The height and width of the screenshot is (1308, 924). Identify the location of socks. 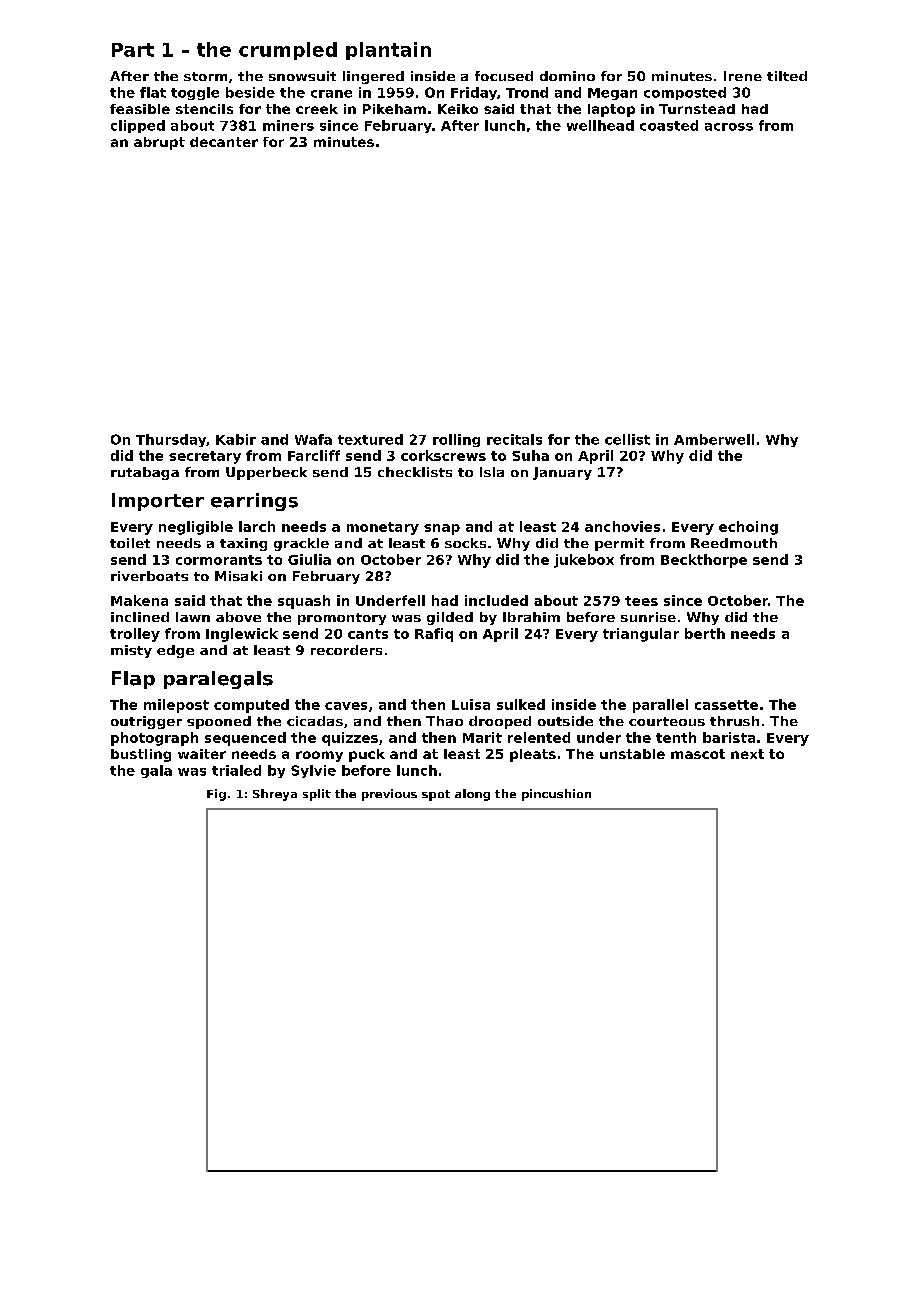
(465, 543).
